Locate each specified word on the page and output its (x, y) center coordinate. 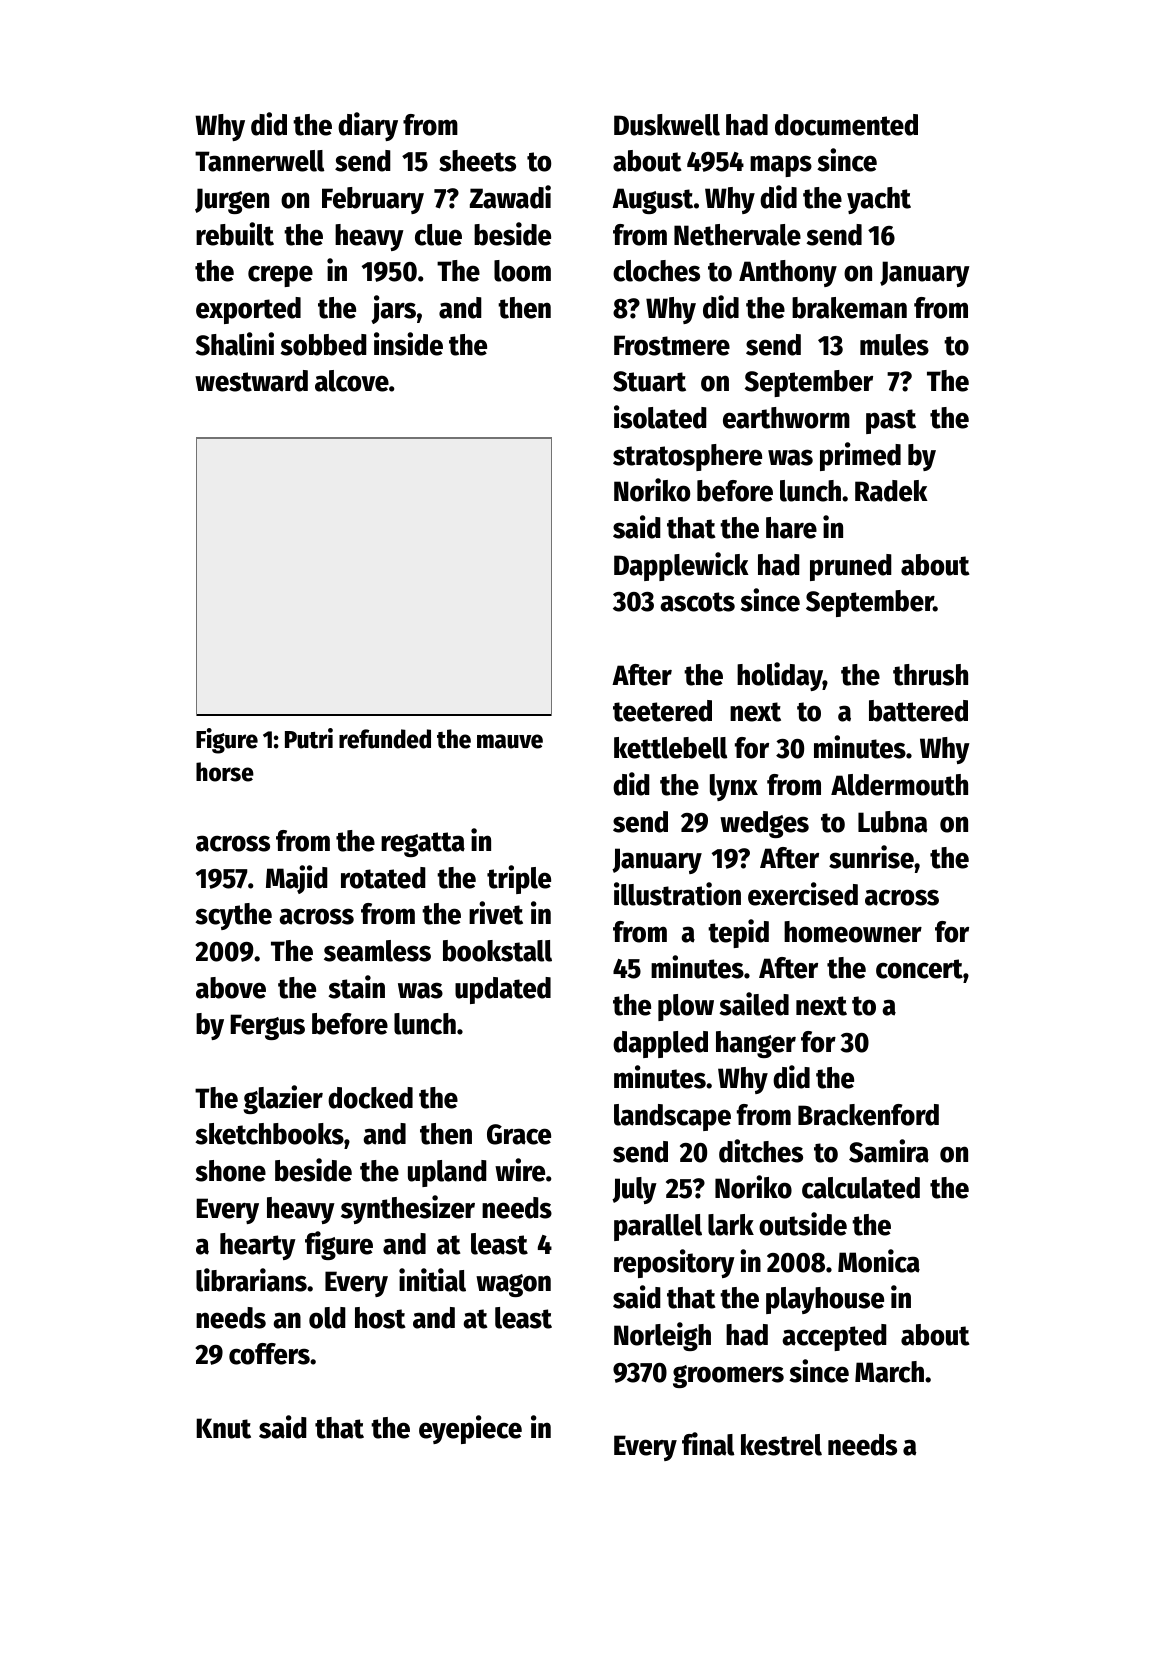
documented (846, 125)
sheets (477, 161)
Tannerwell (260, 161)
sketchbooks (269, 1134)
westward (251, 381)
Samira (889, 1151)
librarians (251, 1280)
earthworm (786, 418)
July (634, 1190)
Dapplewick (681, 566)
